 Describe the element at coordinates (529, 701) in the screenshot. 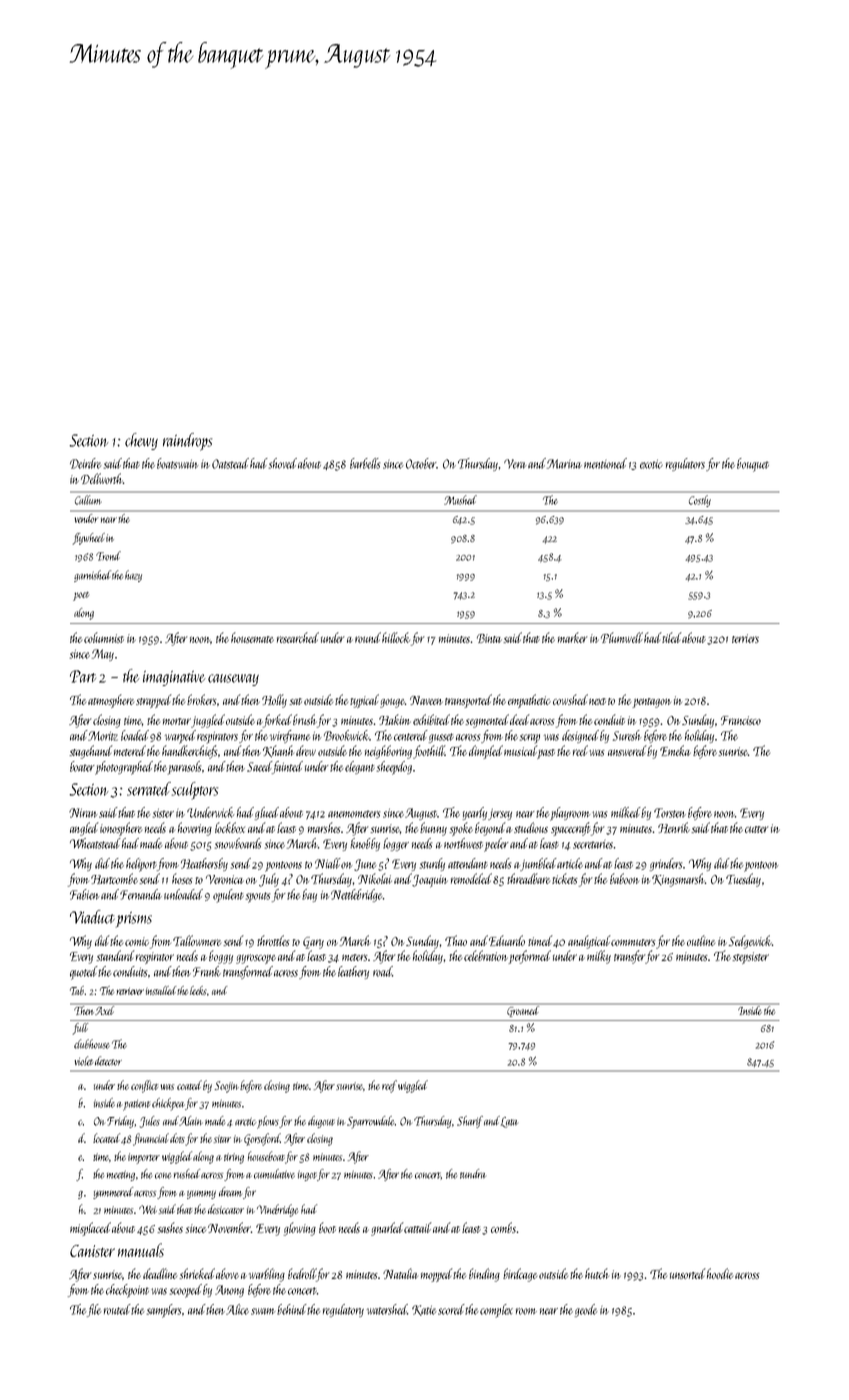

I see `empathetic` at that location.
